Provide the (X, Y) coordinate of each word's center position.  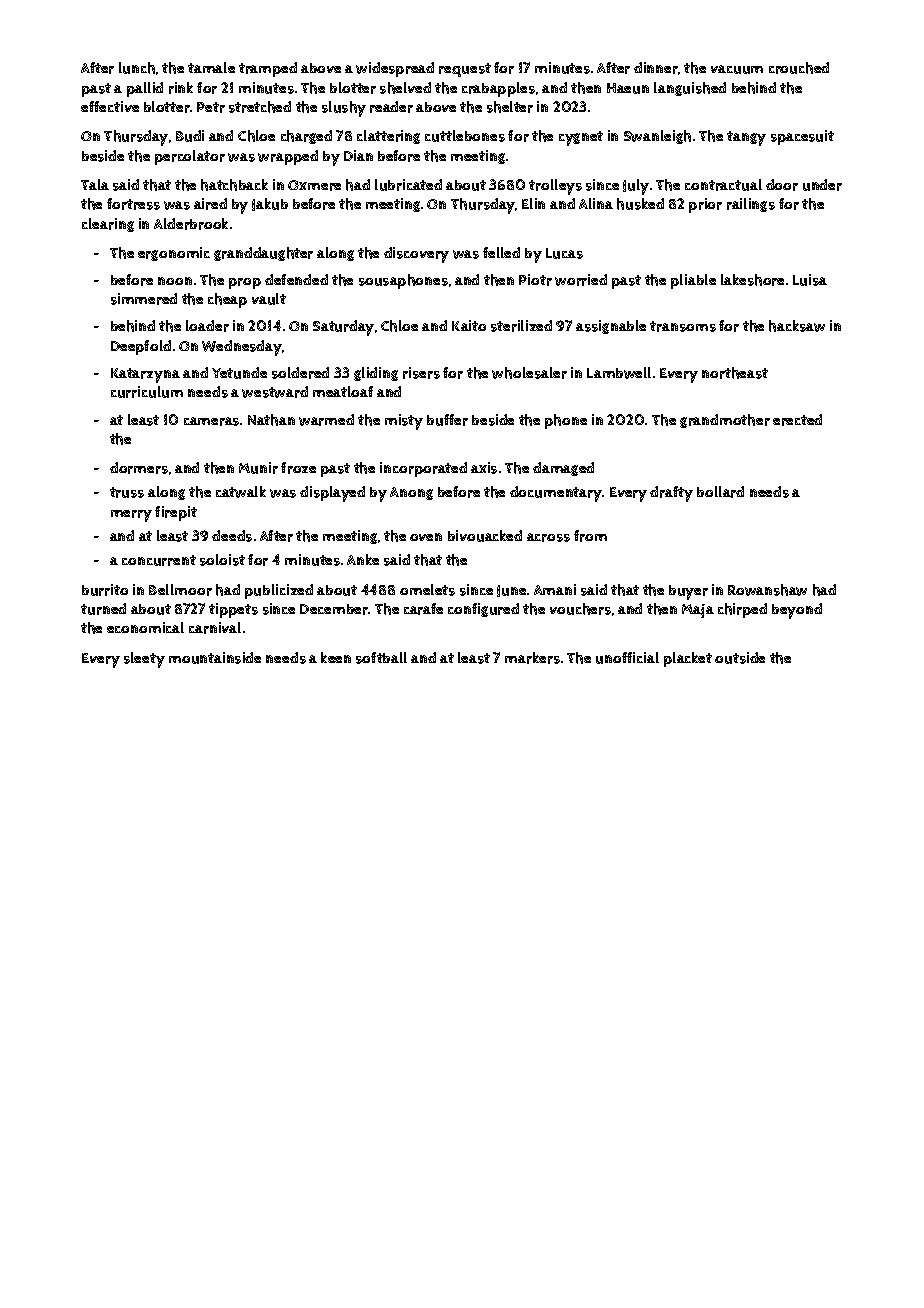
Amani (555, 589)
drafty (671, 494)
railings (751, 205)
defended (296, 279)
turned (103, 609)
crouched (799, 68)
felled (501, 252)
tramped (268, 69)
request (465, 70)
